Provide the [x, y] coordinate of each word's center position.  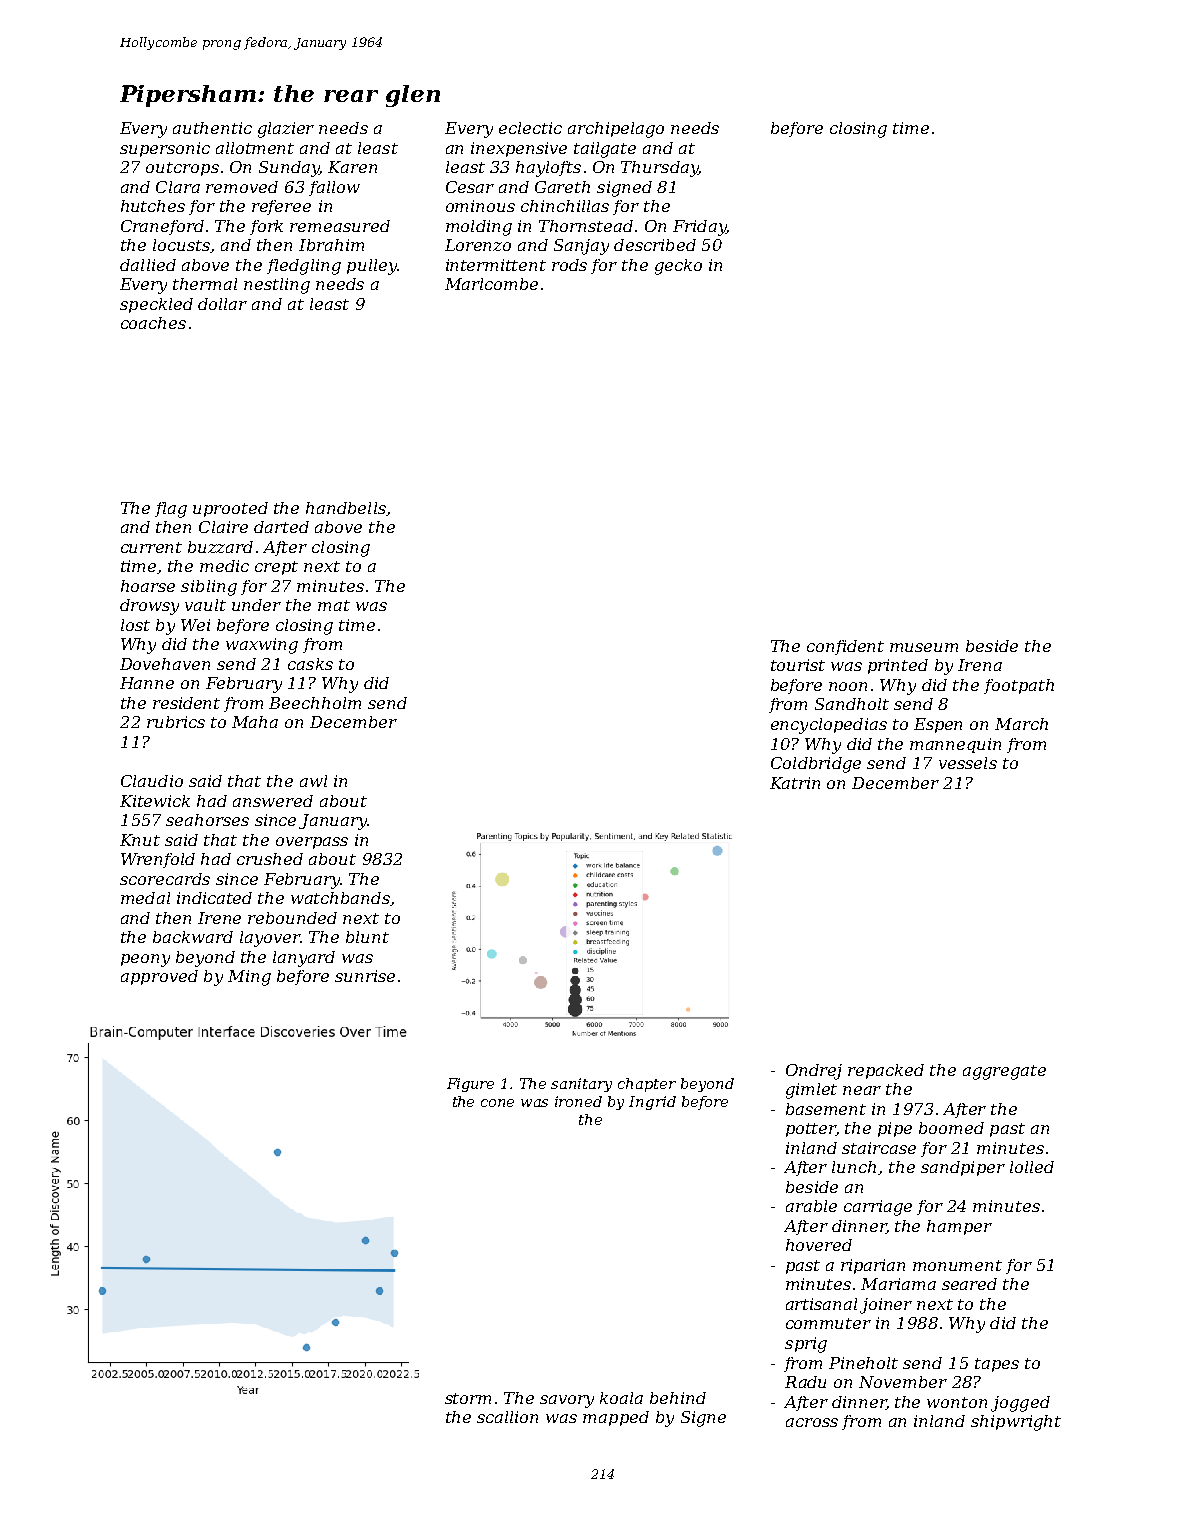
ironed [578, 1101]
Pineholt [863, 1363]
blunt [367, 937]
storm [468, 1398]
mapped [616, 1418]
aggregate [1004, 1072]
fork [266, 227]
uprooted [230, 509]
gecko [678, 267]
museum [924, 647]
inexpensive [519, 149]
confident [845, 647]
